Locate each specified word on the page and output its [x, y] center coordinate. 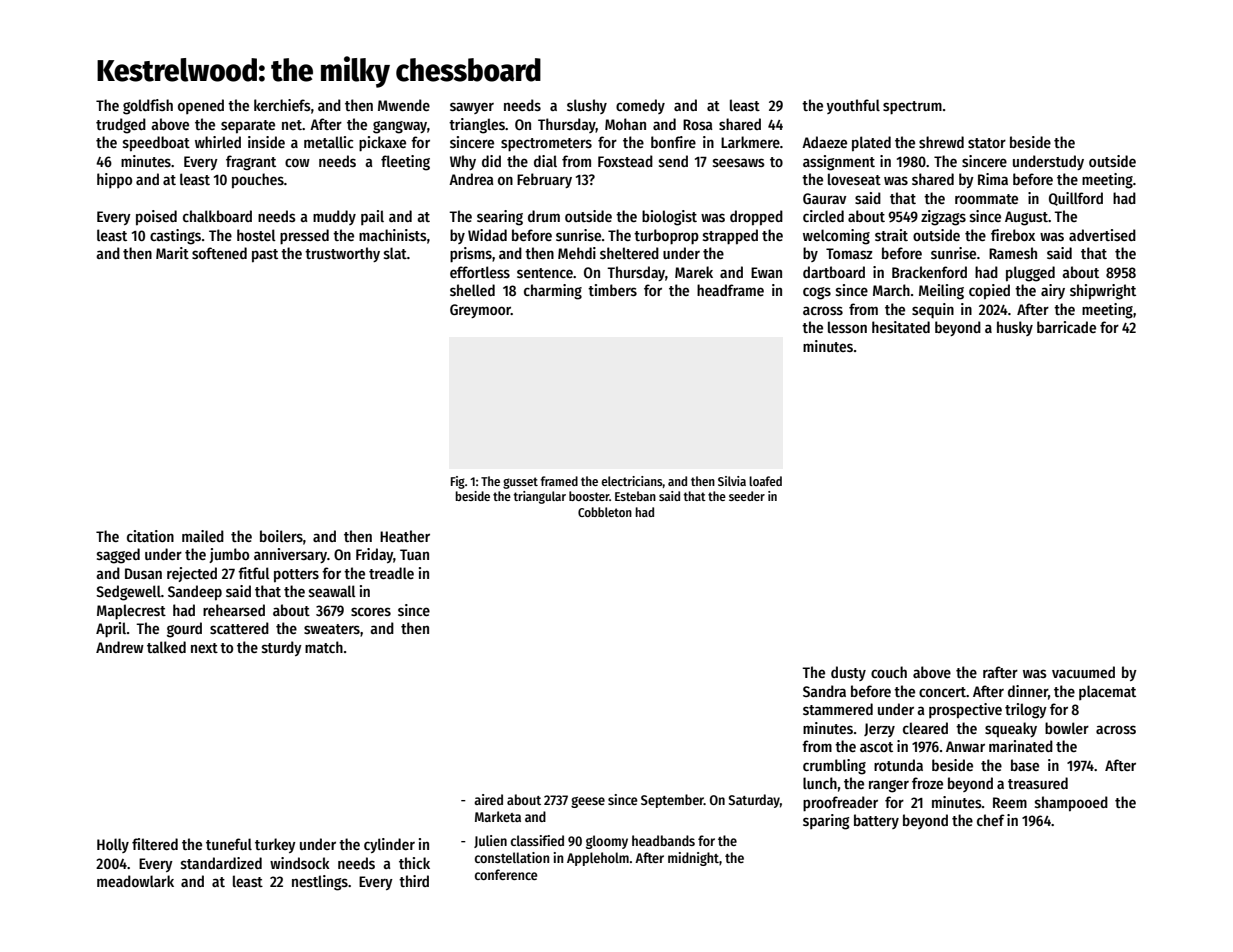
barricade [1066, 327]
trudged [121, 126]
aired [488, 799]
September [672, 801]
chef [991, 820]
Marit [172, 253]
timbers [612, 290]
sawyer [472, 108]
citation [150, 536]
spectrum [912, 108]
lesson [847, 327]
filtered [155, 844]
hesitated [901, 327]
